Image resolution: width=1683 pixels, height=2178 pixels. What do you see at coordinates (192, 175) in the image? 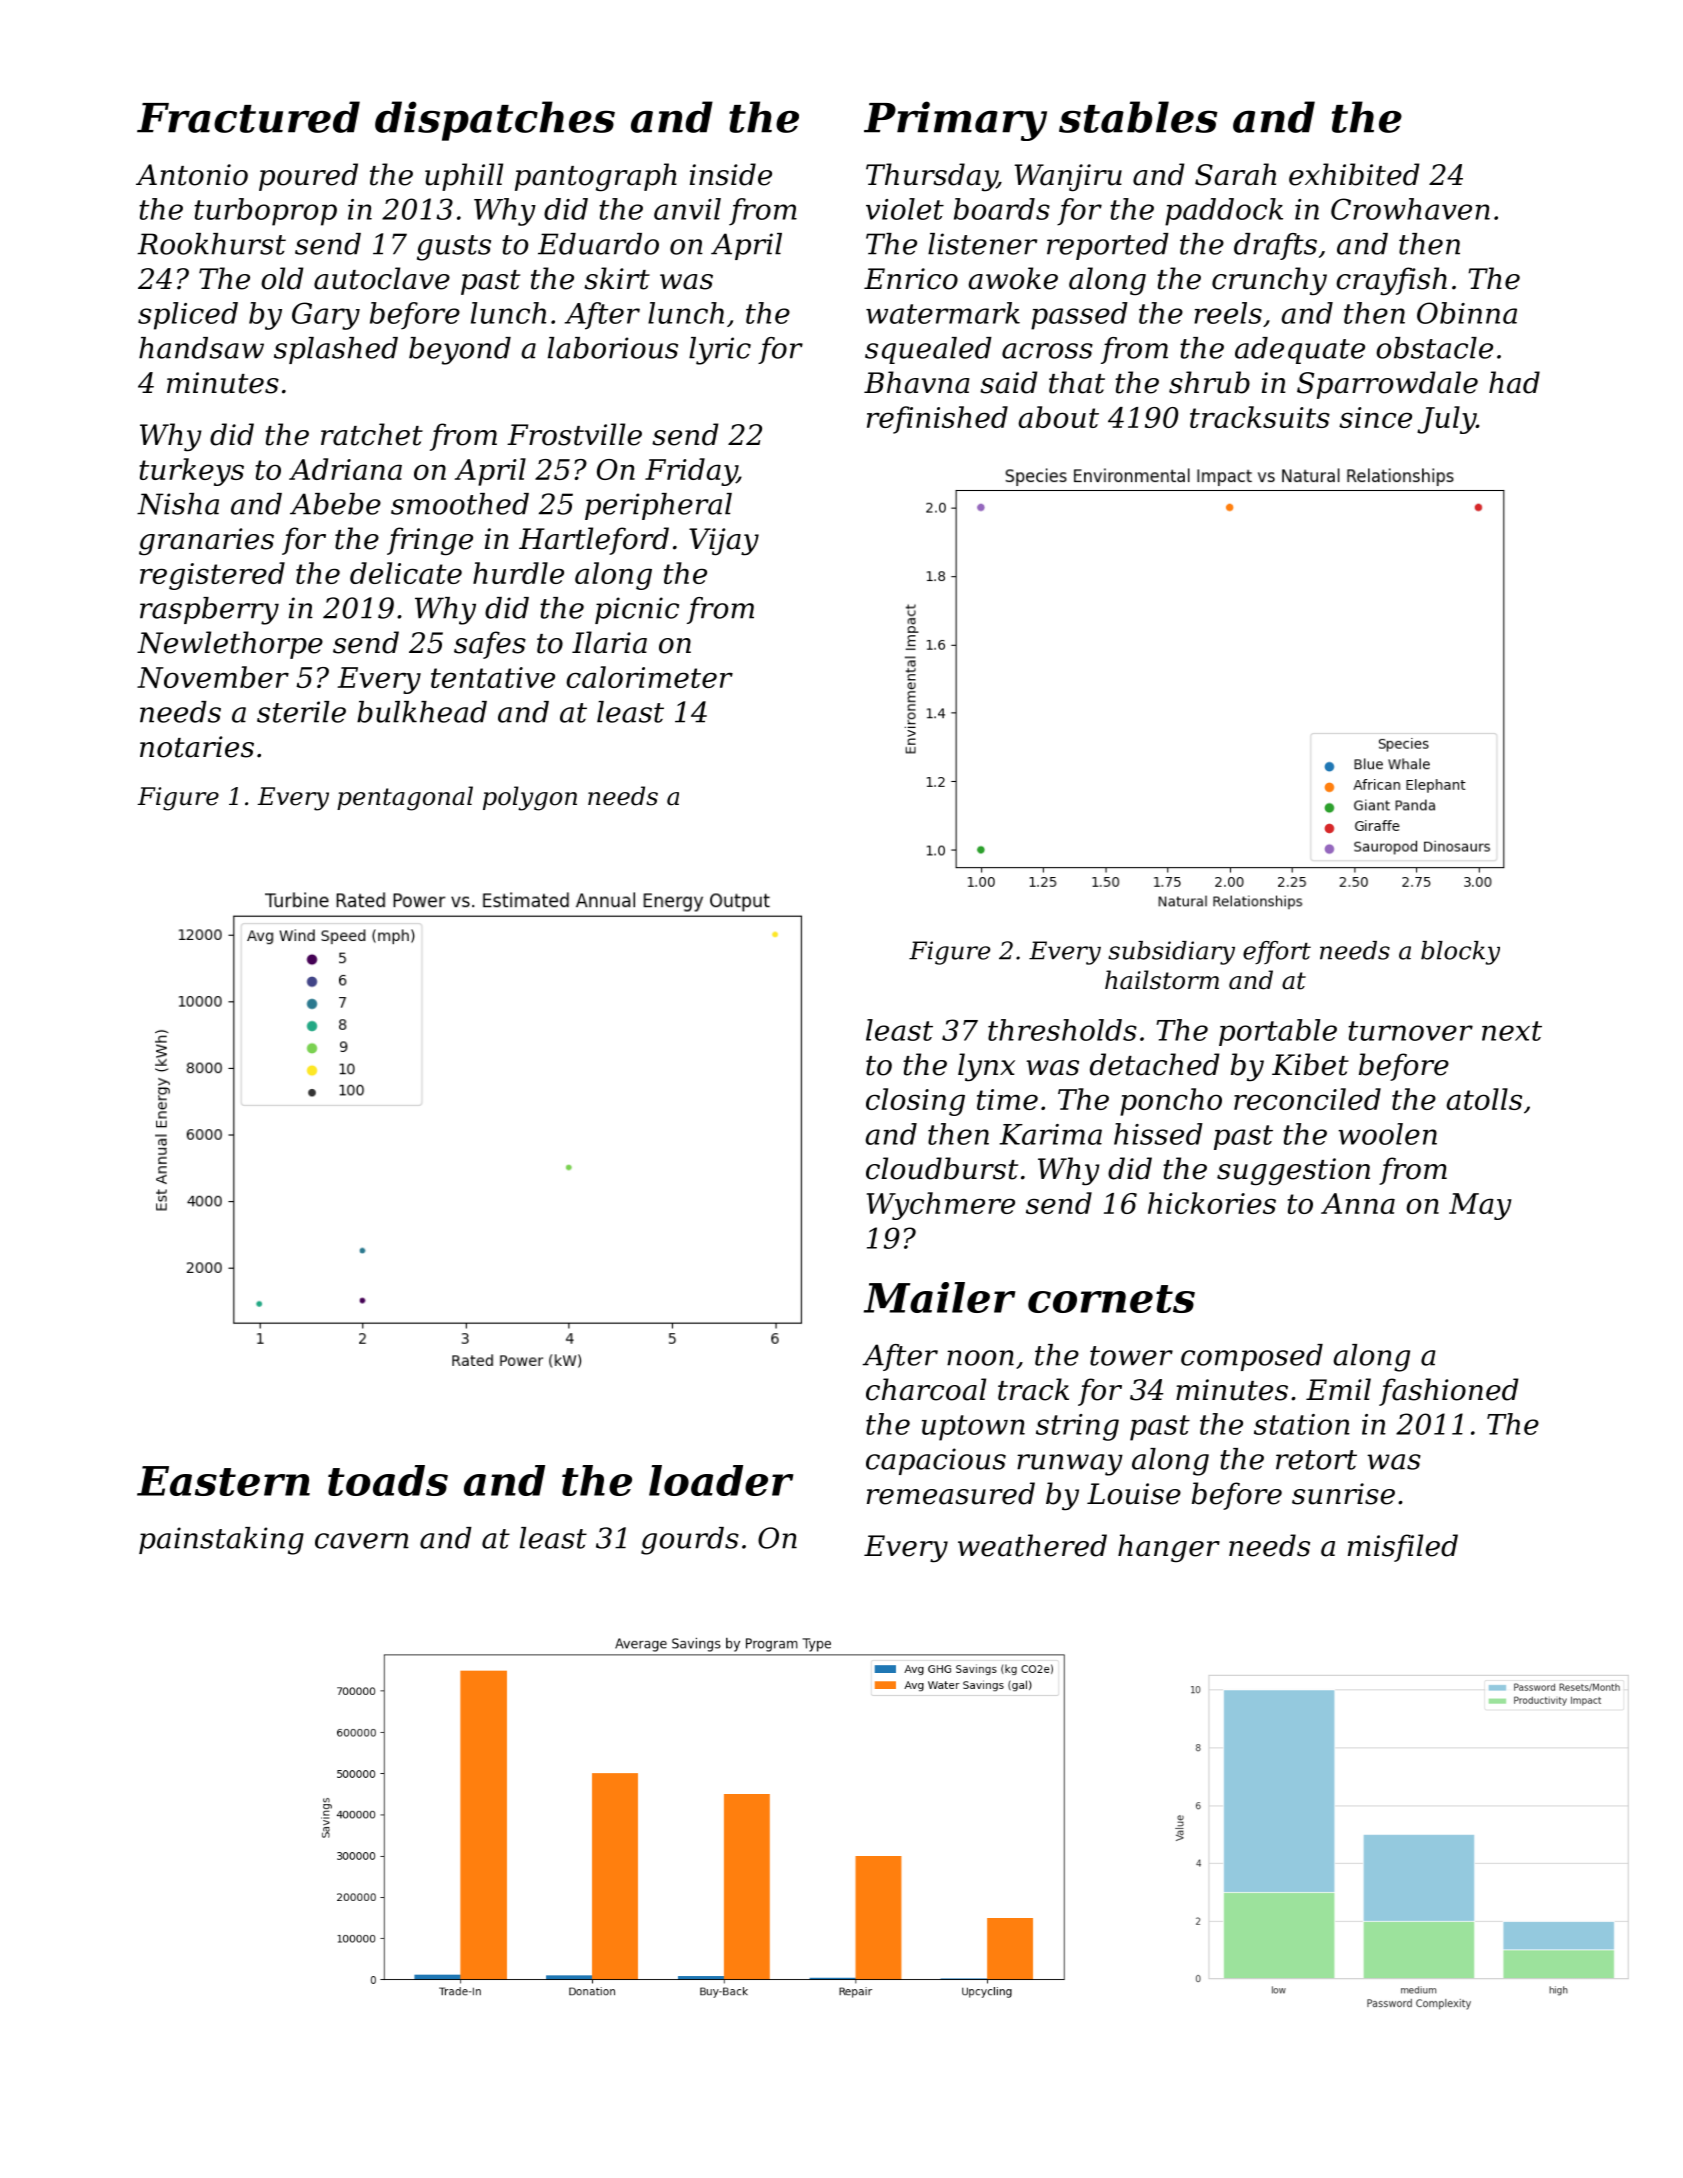
I see `Antonio` at bounding box center [192, 175].
